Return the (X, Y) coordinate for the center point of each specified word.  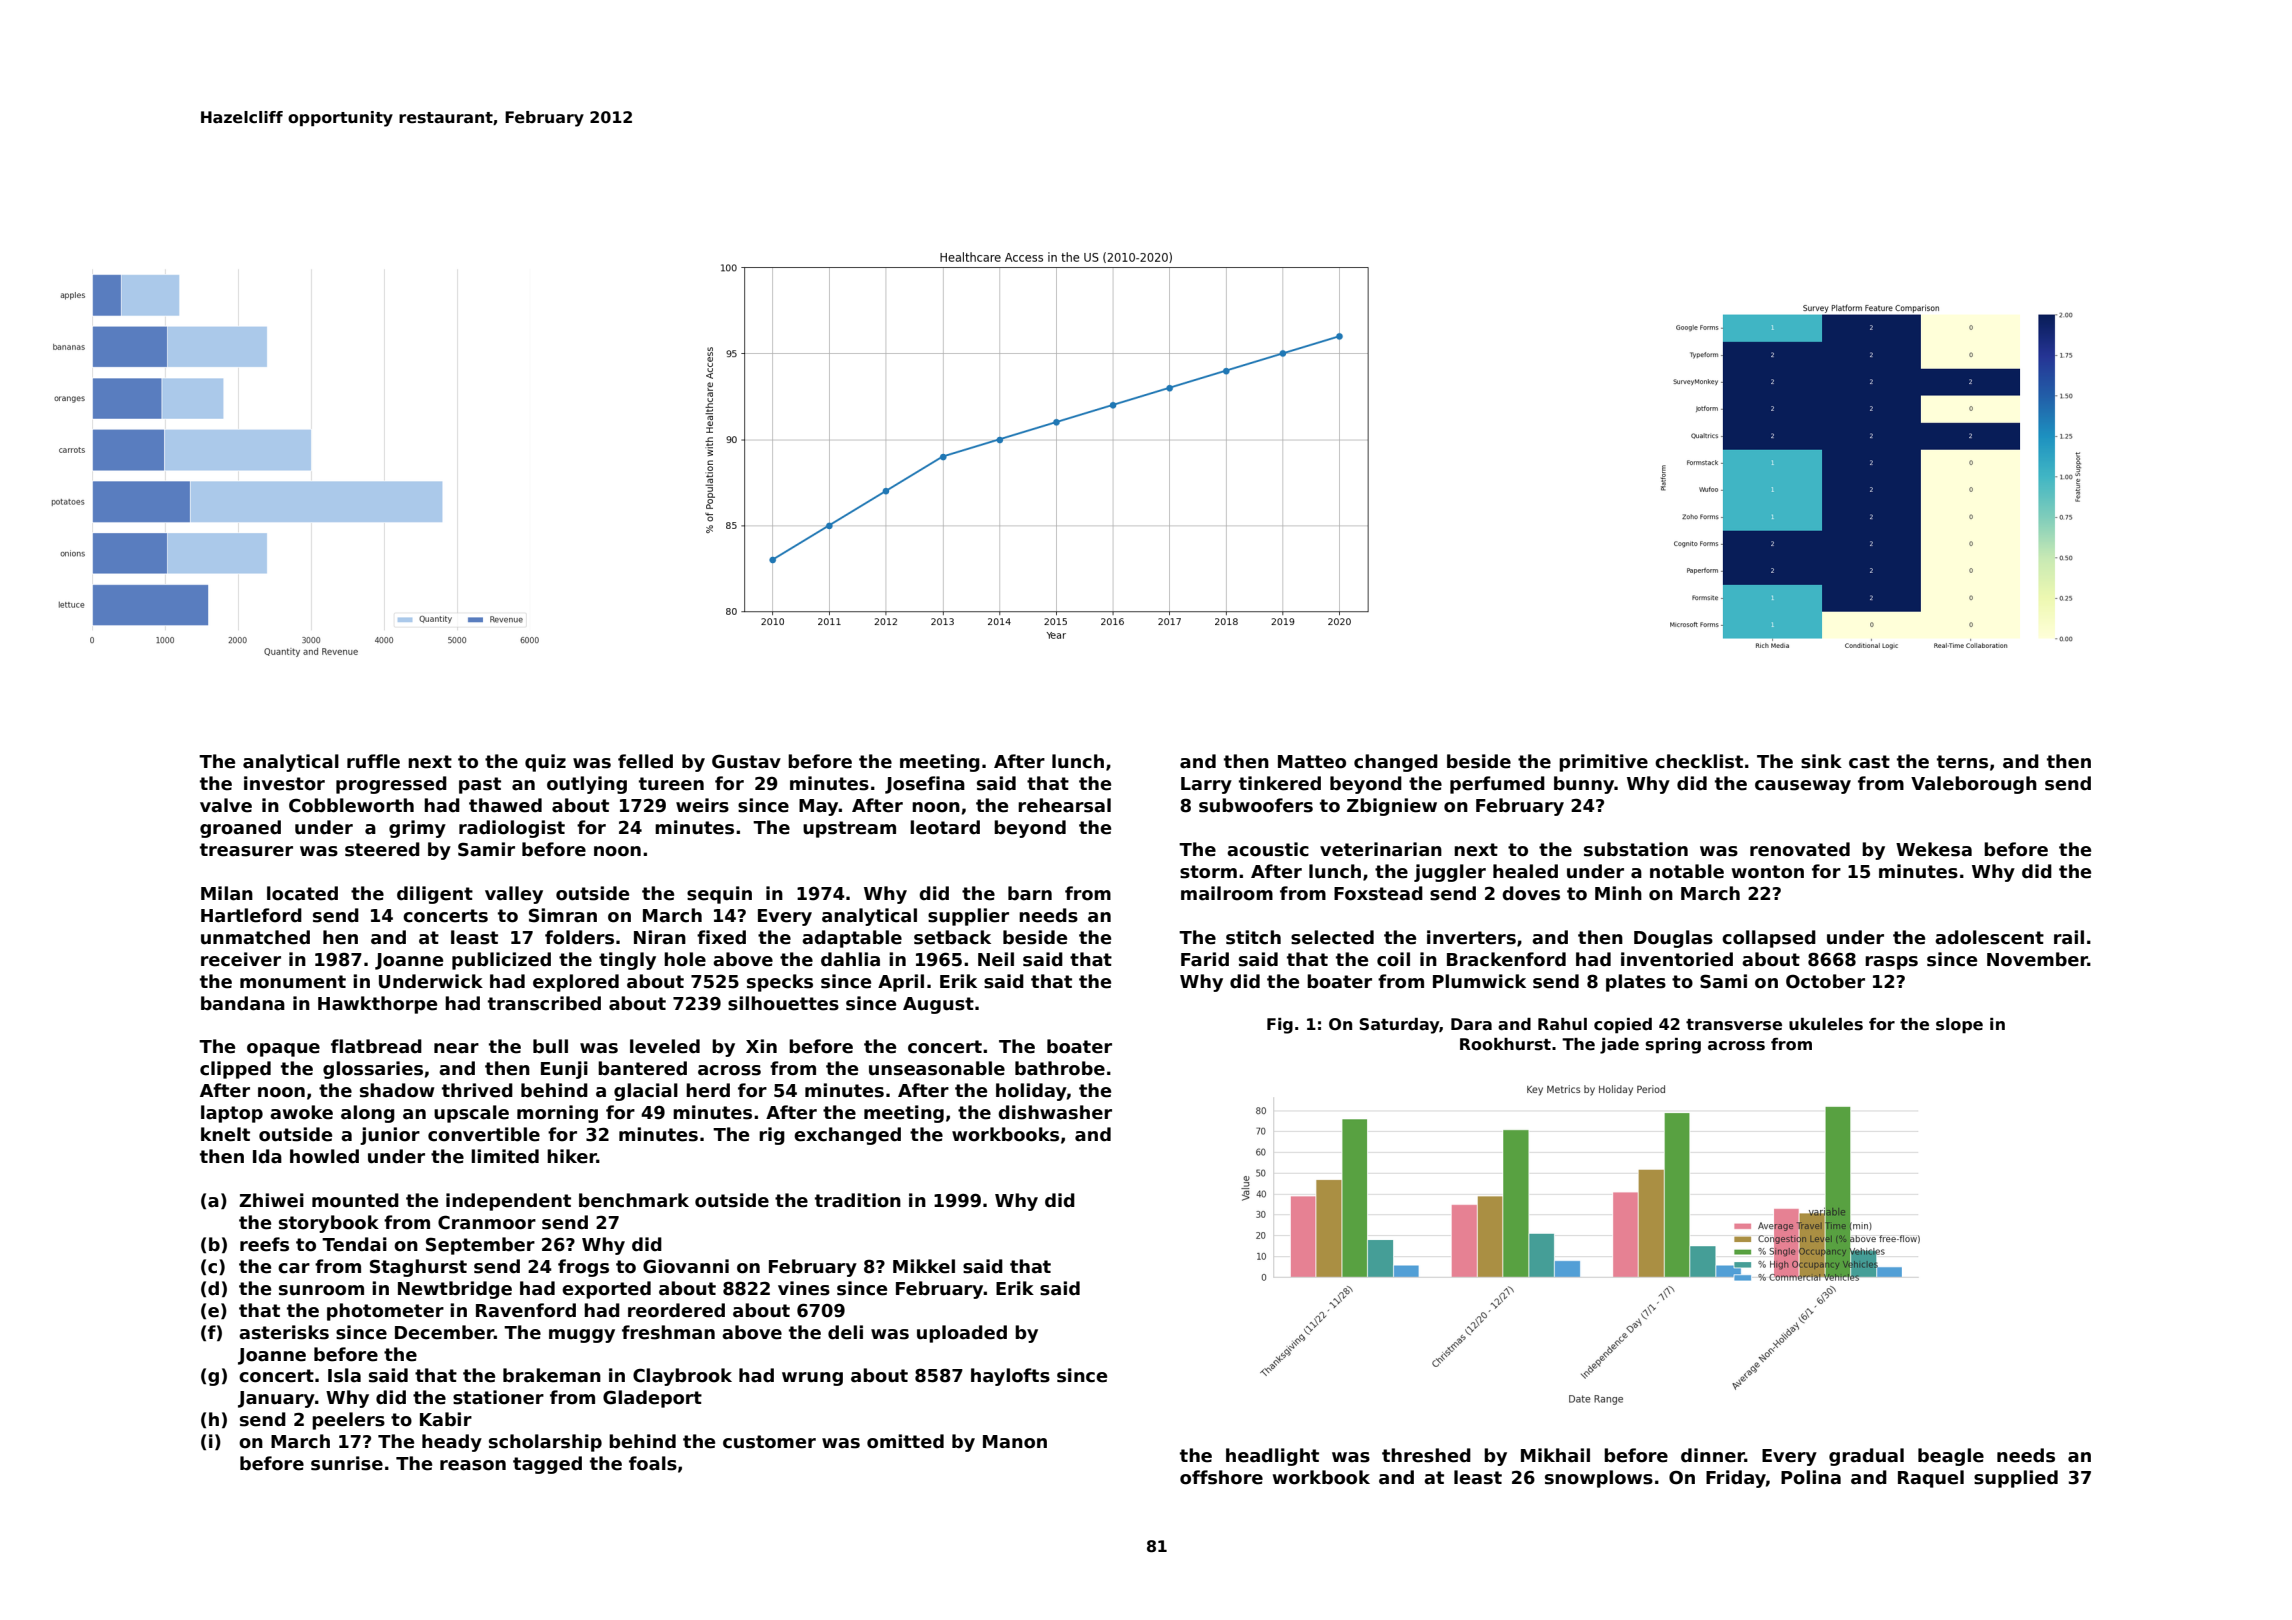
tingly (627, 961)
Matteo (1312, 762)
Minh (1618, 893)
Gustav (746, 761)
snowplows (1599, 1479)
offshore (1221, 1477)
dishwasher (1055, 1112)
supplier (968, 917)
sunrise (347, 1463)
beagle (1951, 1457)
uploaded (962, 1334)
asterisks (284, 1332)
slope (1959, 1026)
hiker (572, 1156)
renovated (1800, 849)
